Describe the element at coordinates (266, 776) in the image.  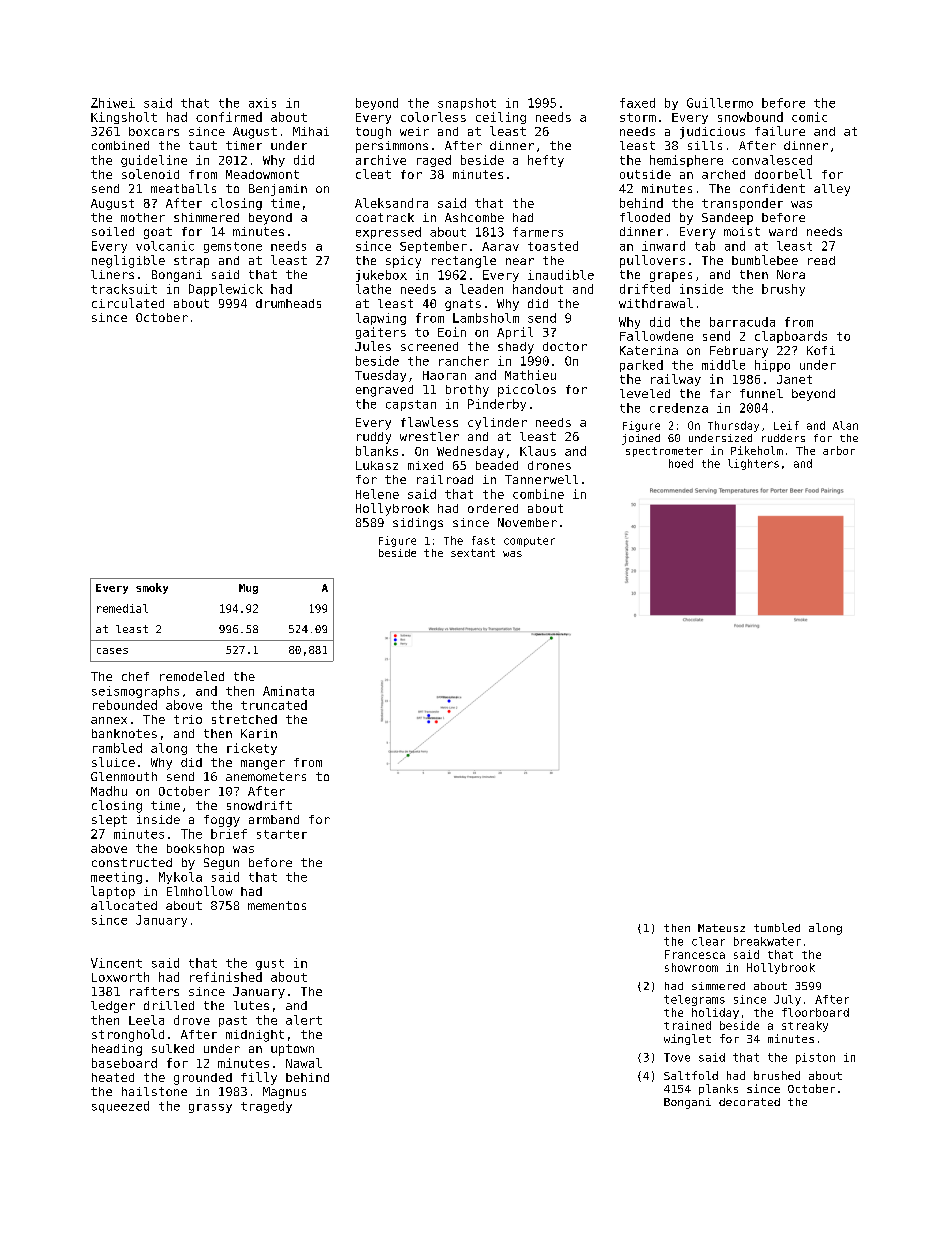
I see `anemometers` at that location.
